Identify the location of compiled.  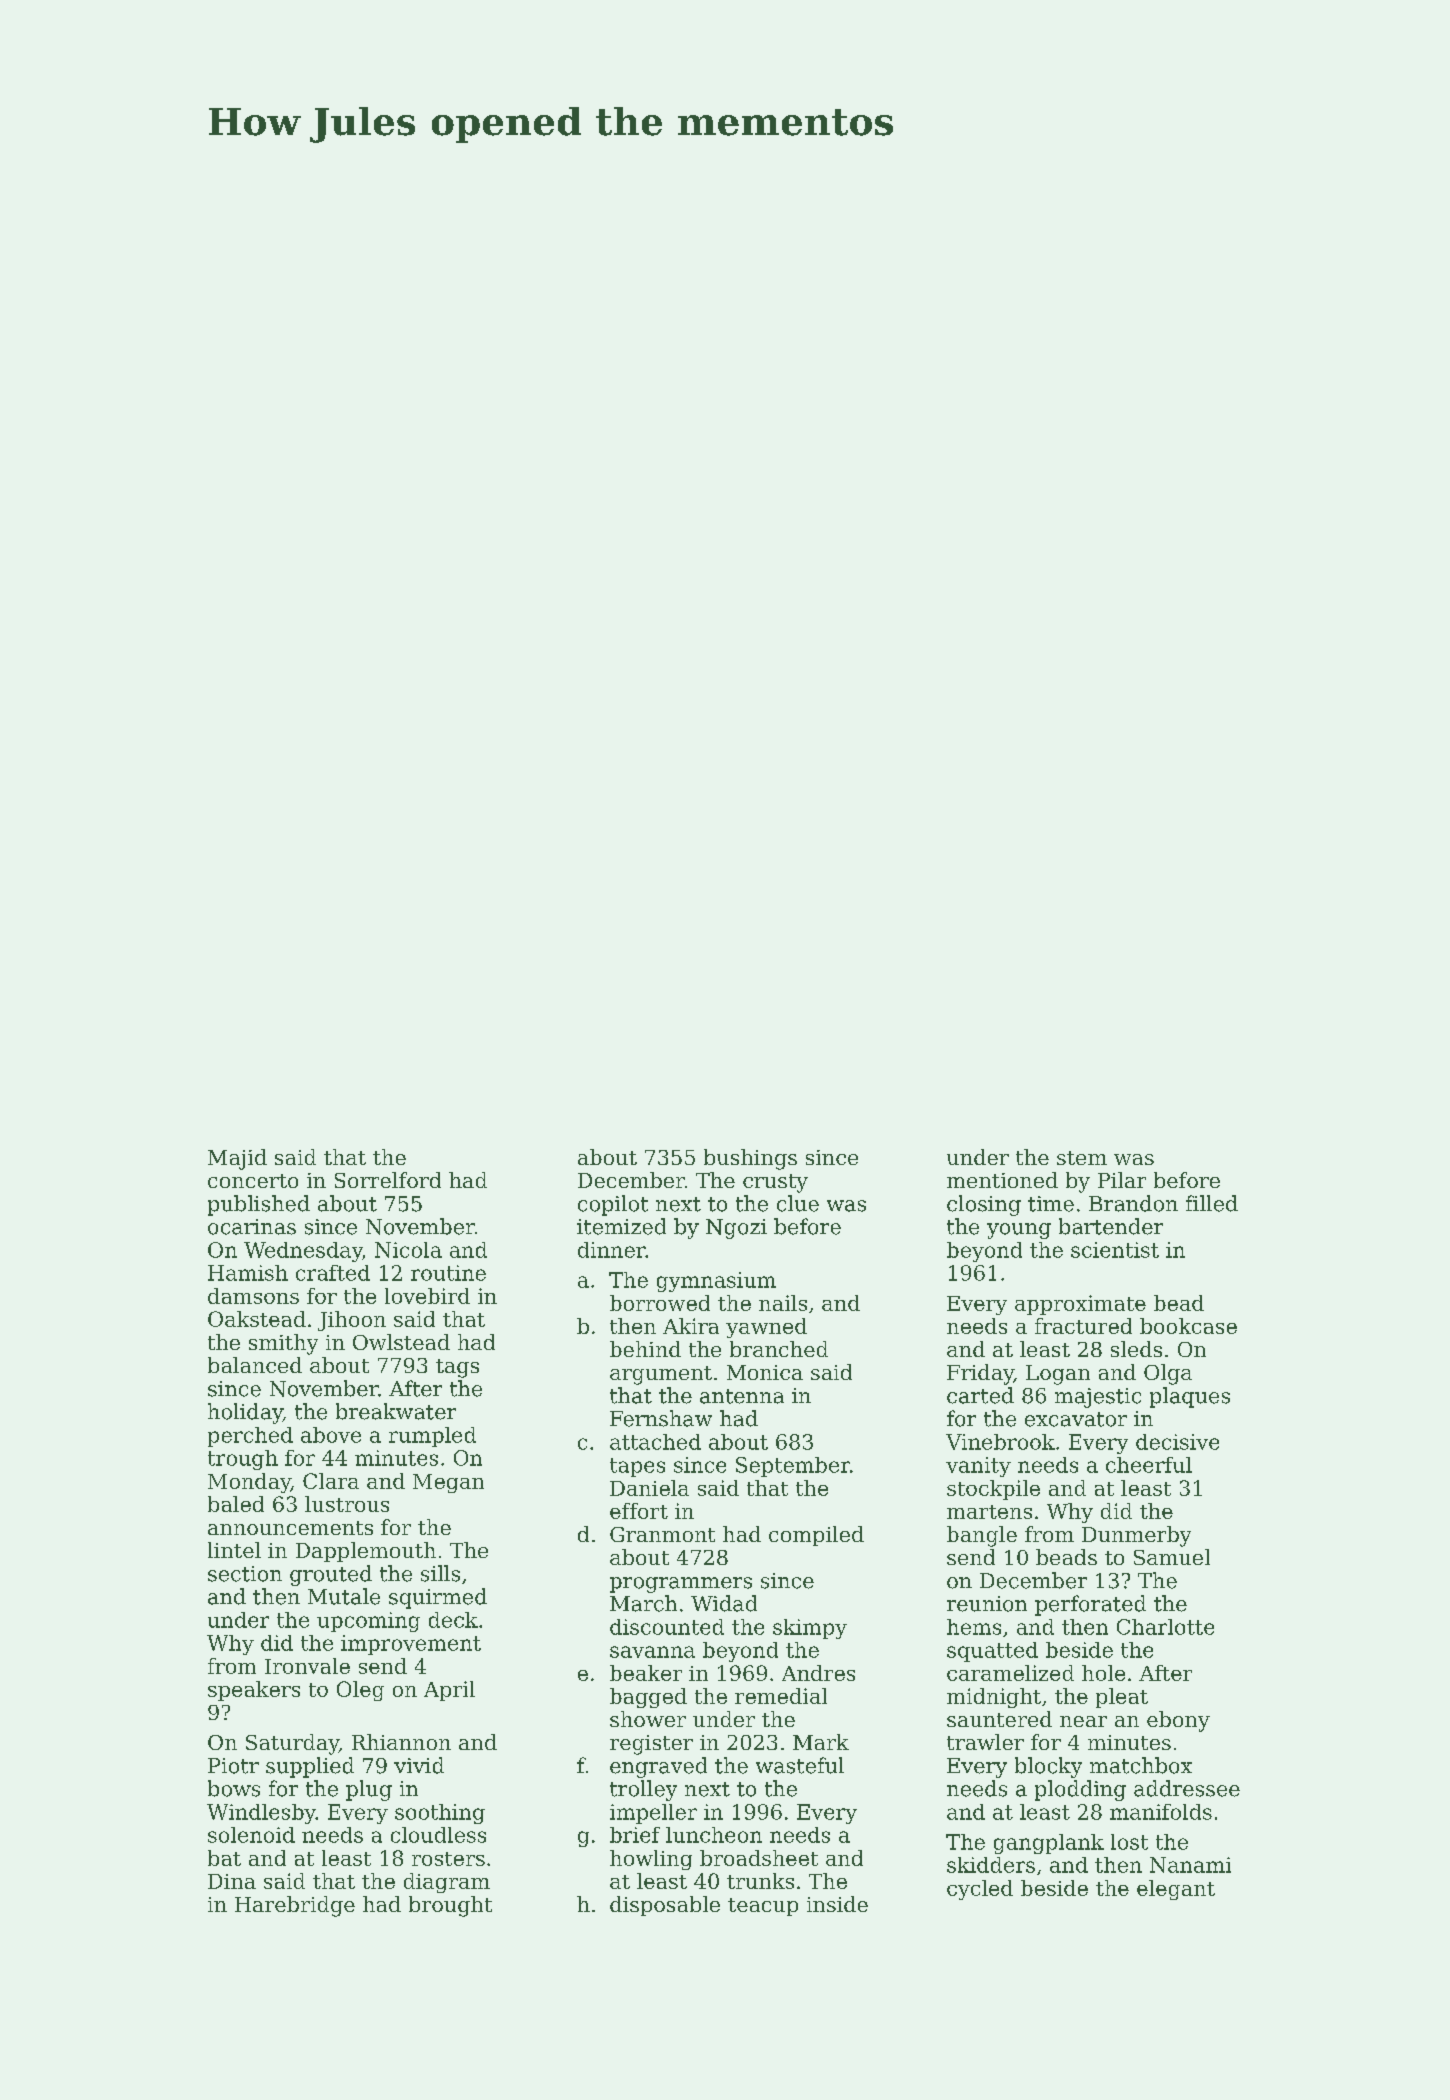
(816, 1536).
